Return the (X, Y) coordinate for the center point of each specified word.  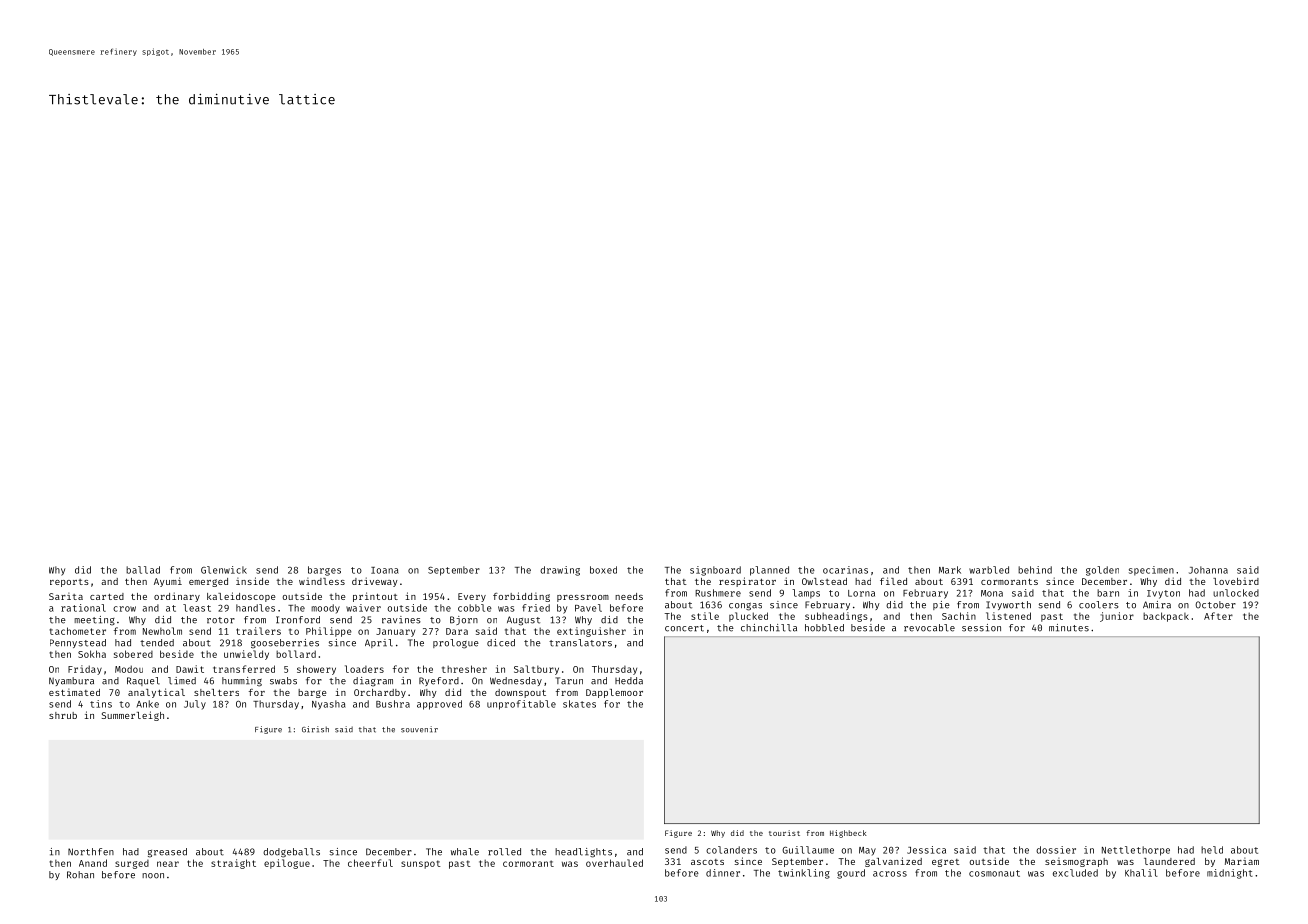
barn (1108, 593)
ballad (143, 570)
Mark (950, 570)
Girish (315, 729)
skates (579, 704)
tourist (784, 833)
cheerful (370, 863)
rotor (221, 620)
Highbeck (848, 834)
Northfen (91, 852)
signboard (715, 571)
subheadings (836, 617)
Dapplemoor (614, 693)
